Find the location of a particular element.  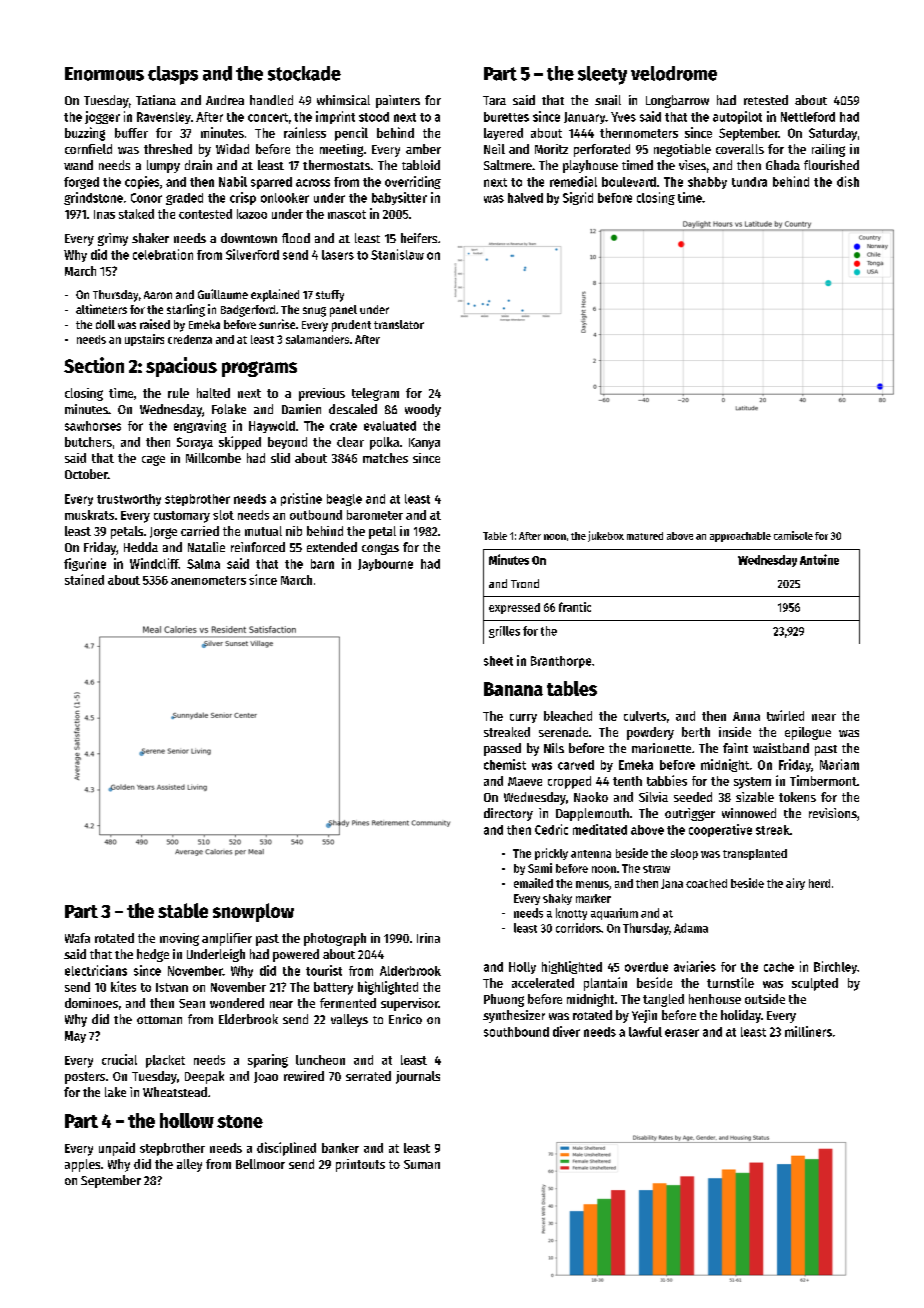

apples is located at coordinates (82, 1165).
